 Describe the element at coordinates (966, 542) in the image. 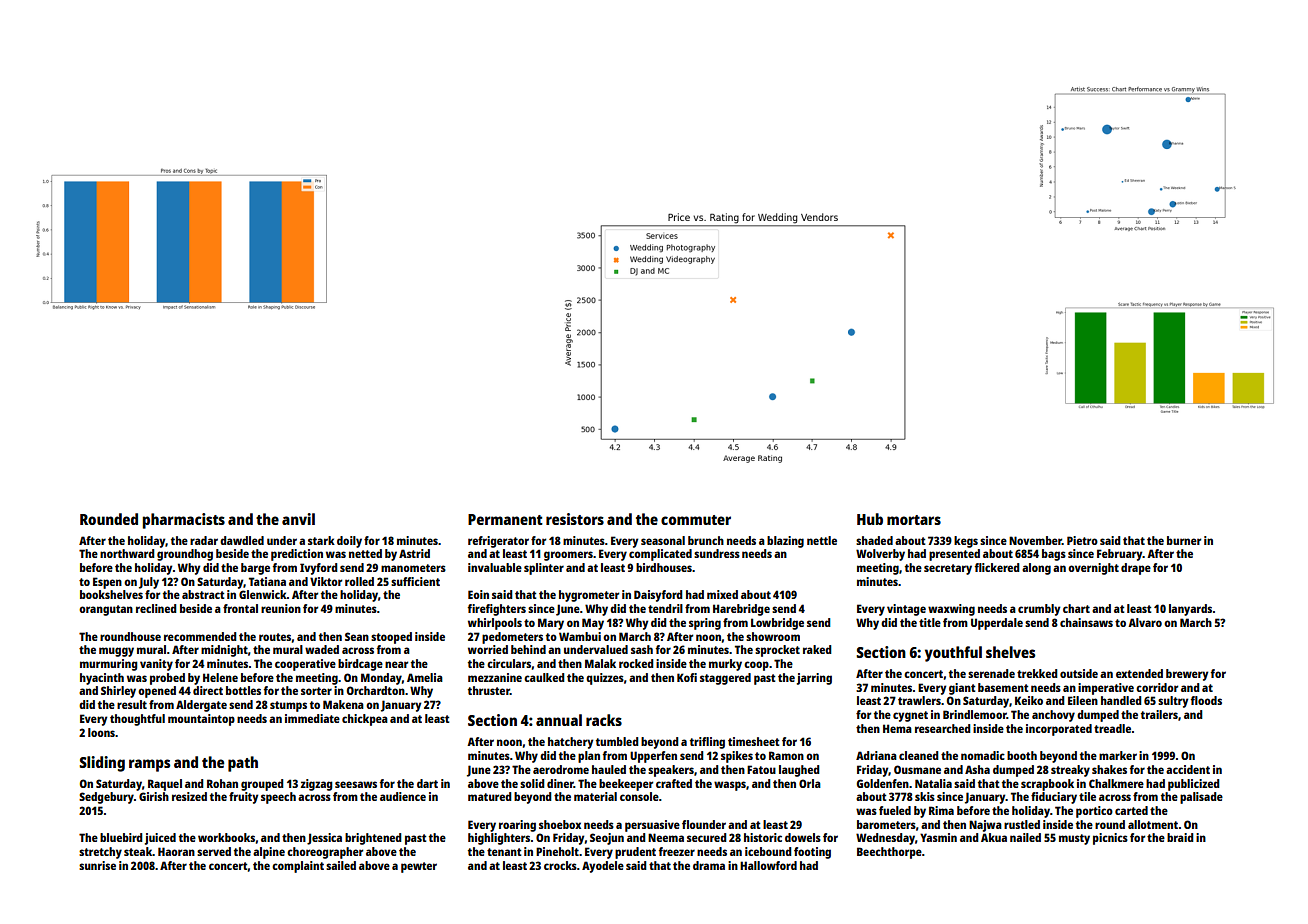

I see `kegs` at that location.
